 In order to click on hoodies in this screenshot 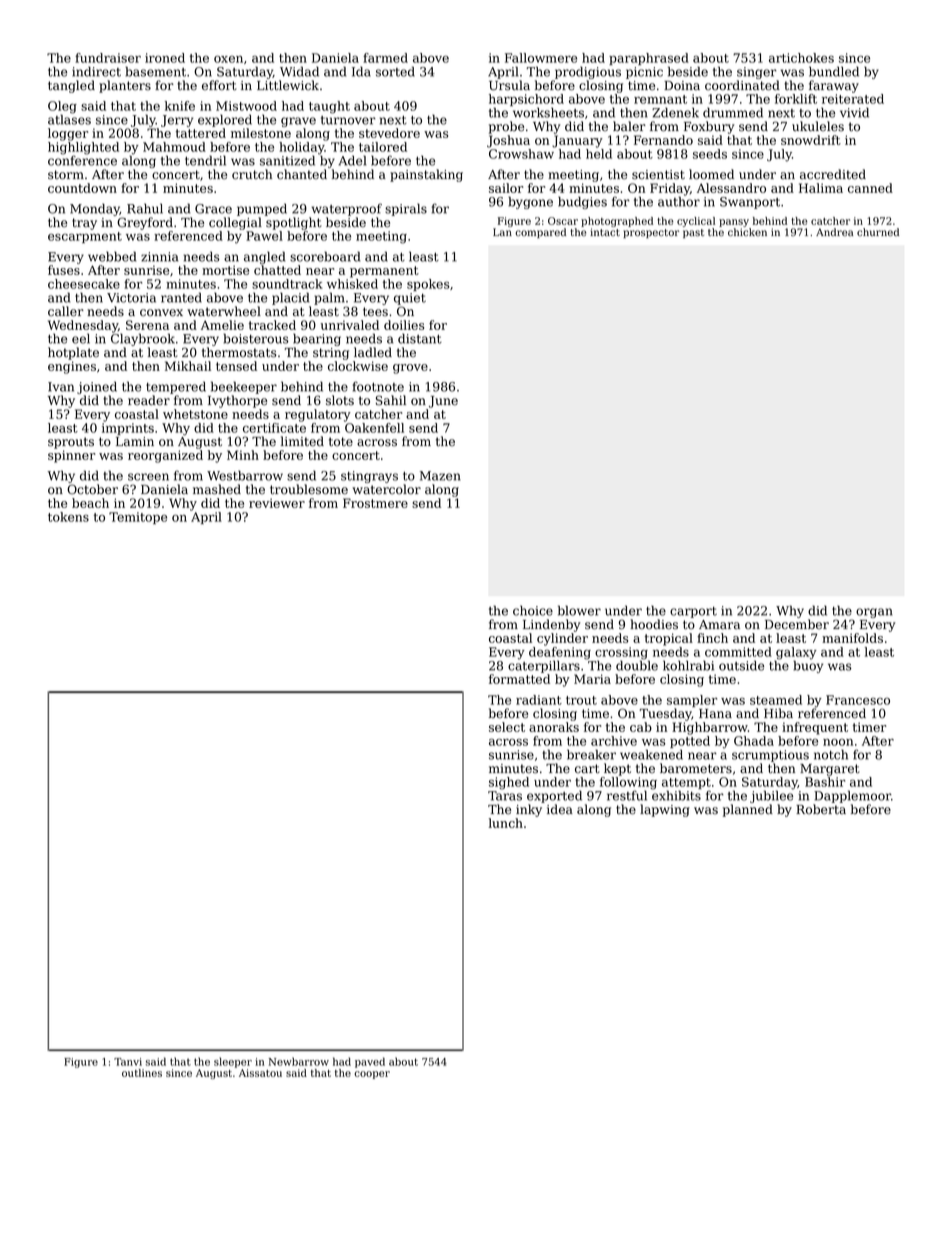, I will do `click(654, 624)`.
